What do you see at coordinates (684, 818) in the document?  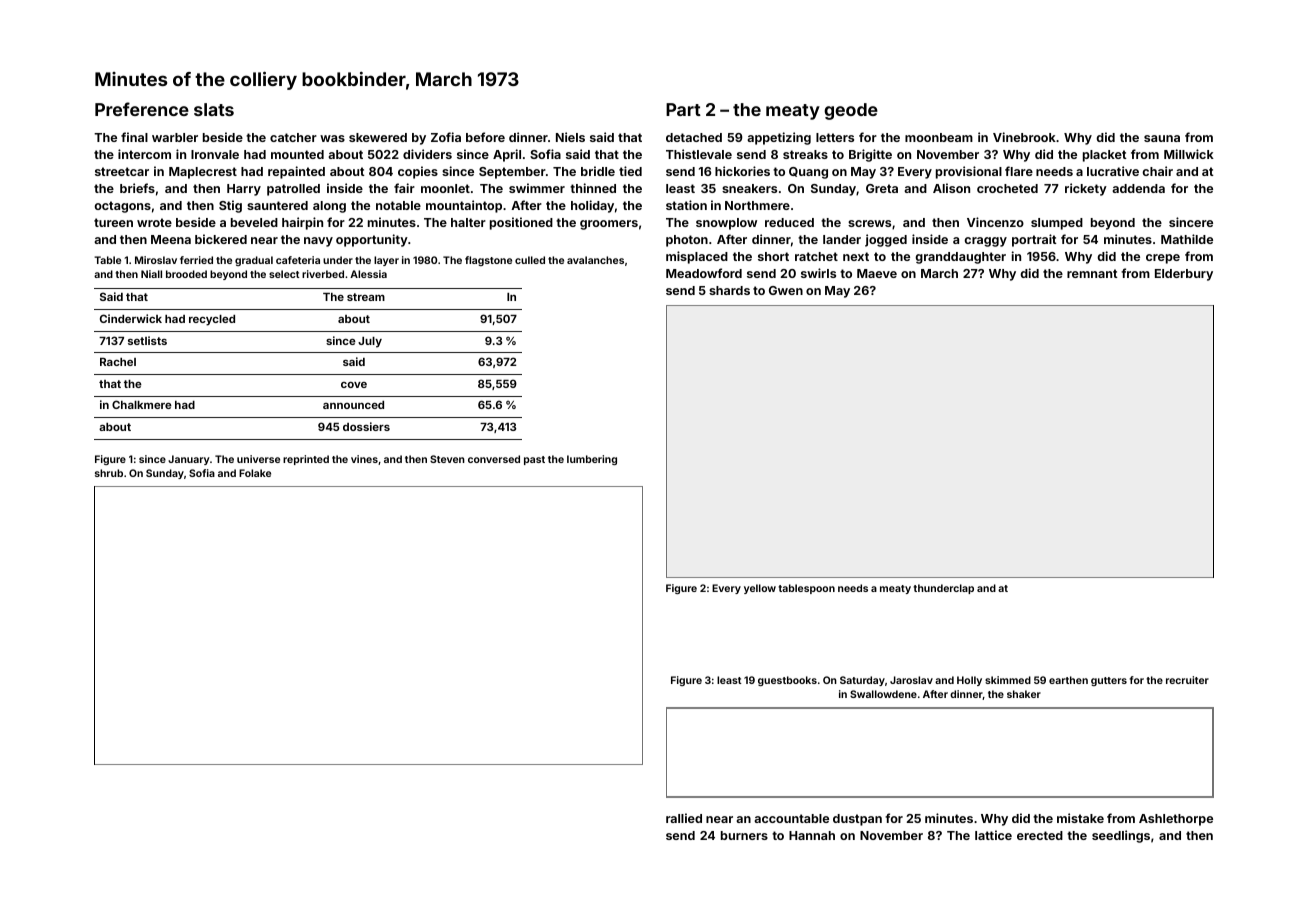 I see `rallied` at bounding box center [684, 818].
